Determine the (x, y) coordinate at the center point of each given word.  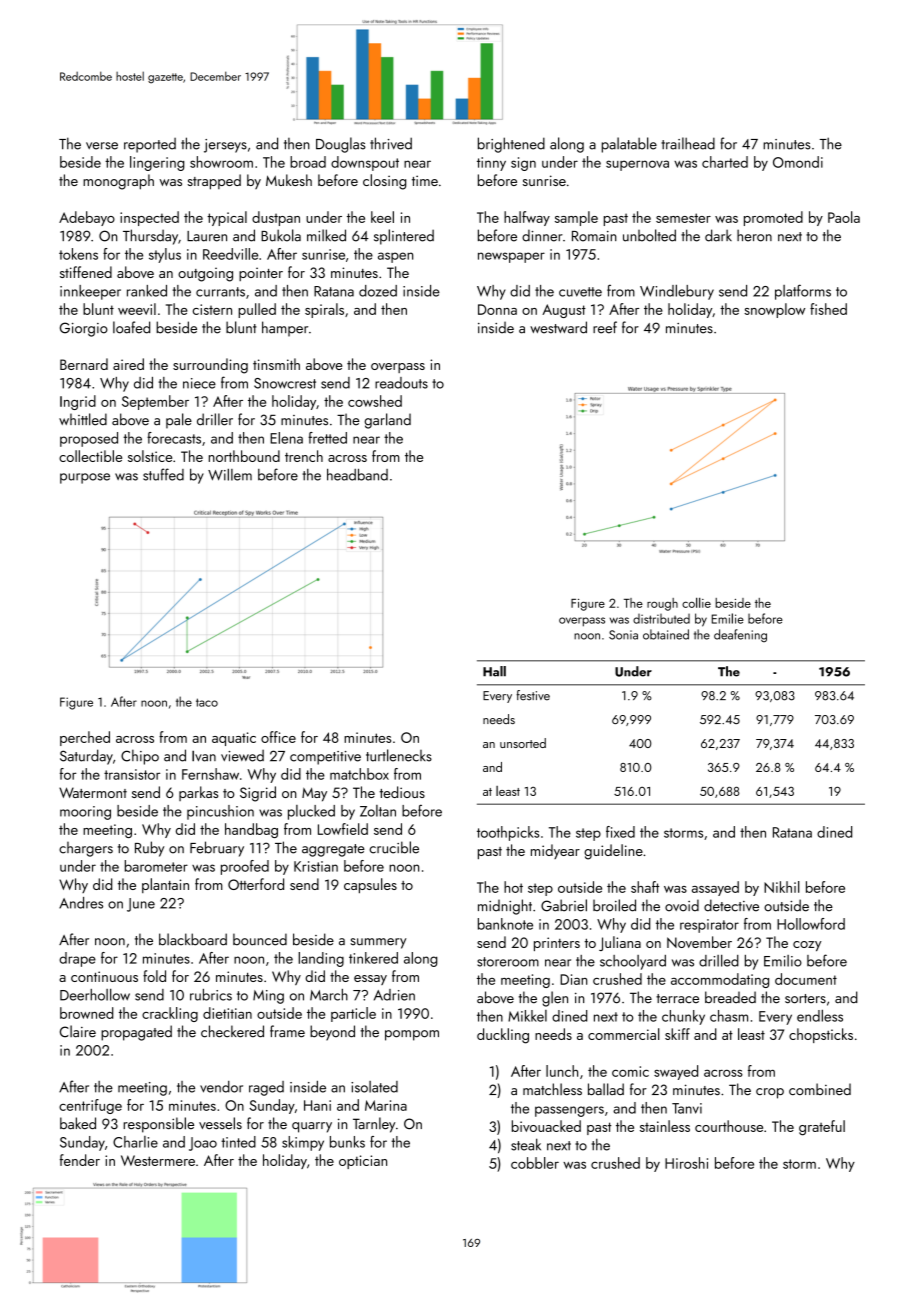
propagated (136, 1033)
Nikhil (782, 887)
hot (513, 887)
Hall (494, 671)
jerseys (225, 146)
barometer (156, 866)
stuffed (163, 474)
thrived (391, 143)
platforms (803, 292)
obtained (666, 634)
